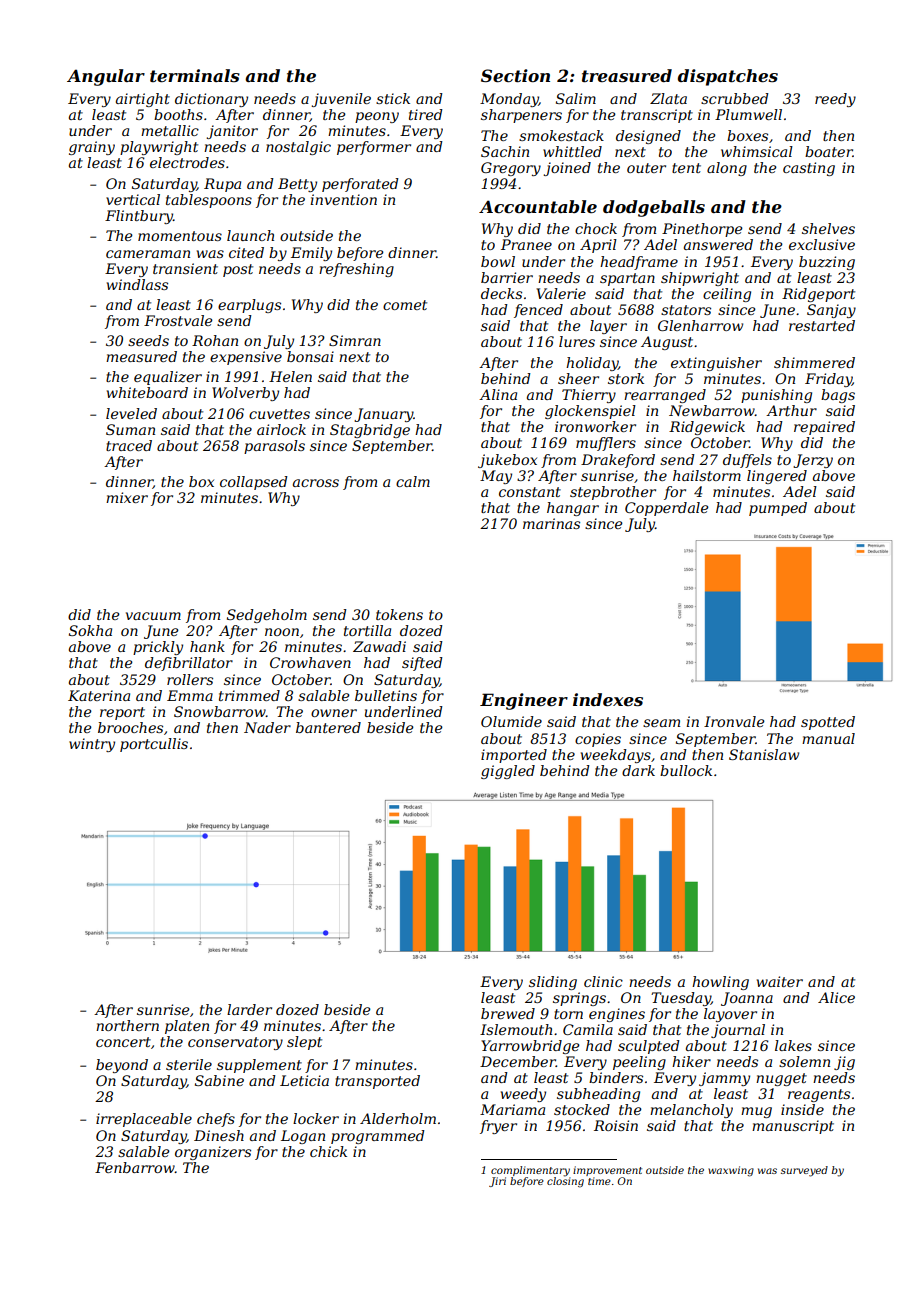 Image resolution: width=924 pixels, height=1308 pixels. Describe the element at coordinates (608, 699) in the page. I see `indexes` at that location.
